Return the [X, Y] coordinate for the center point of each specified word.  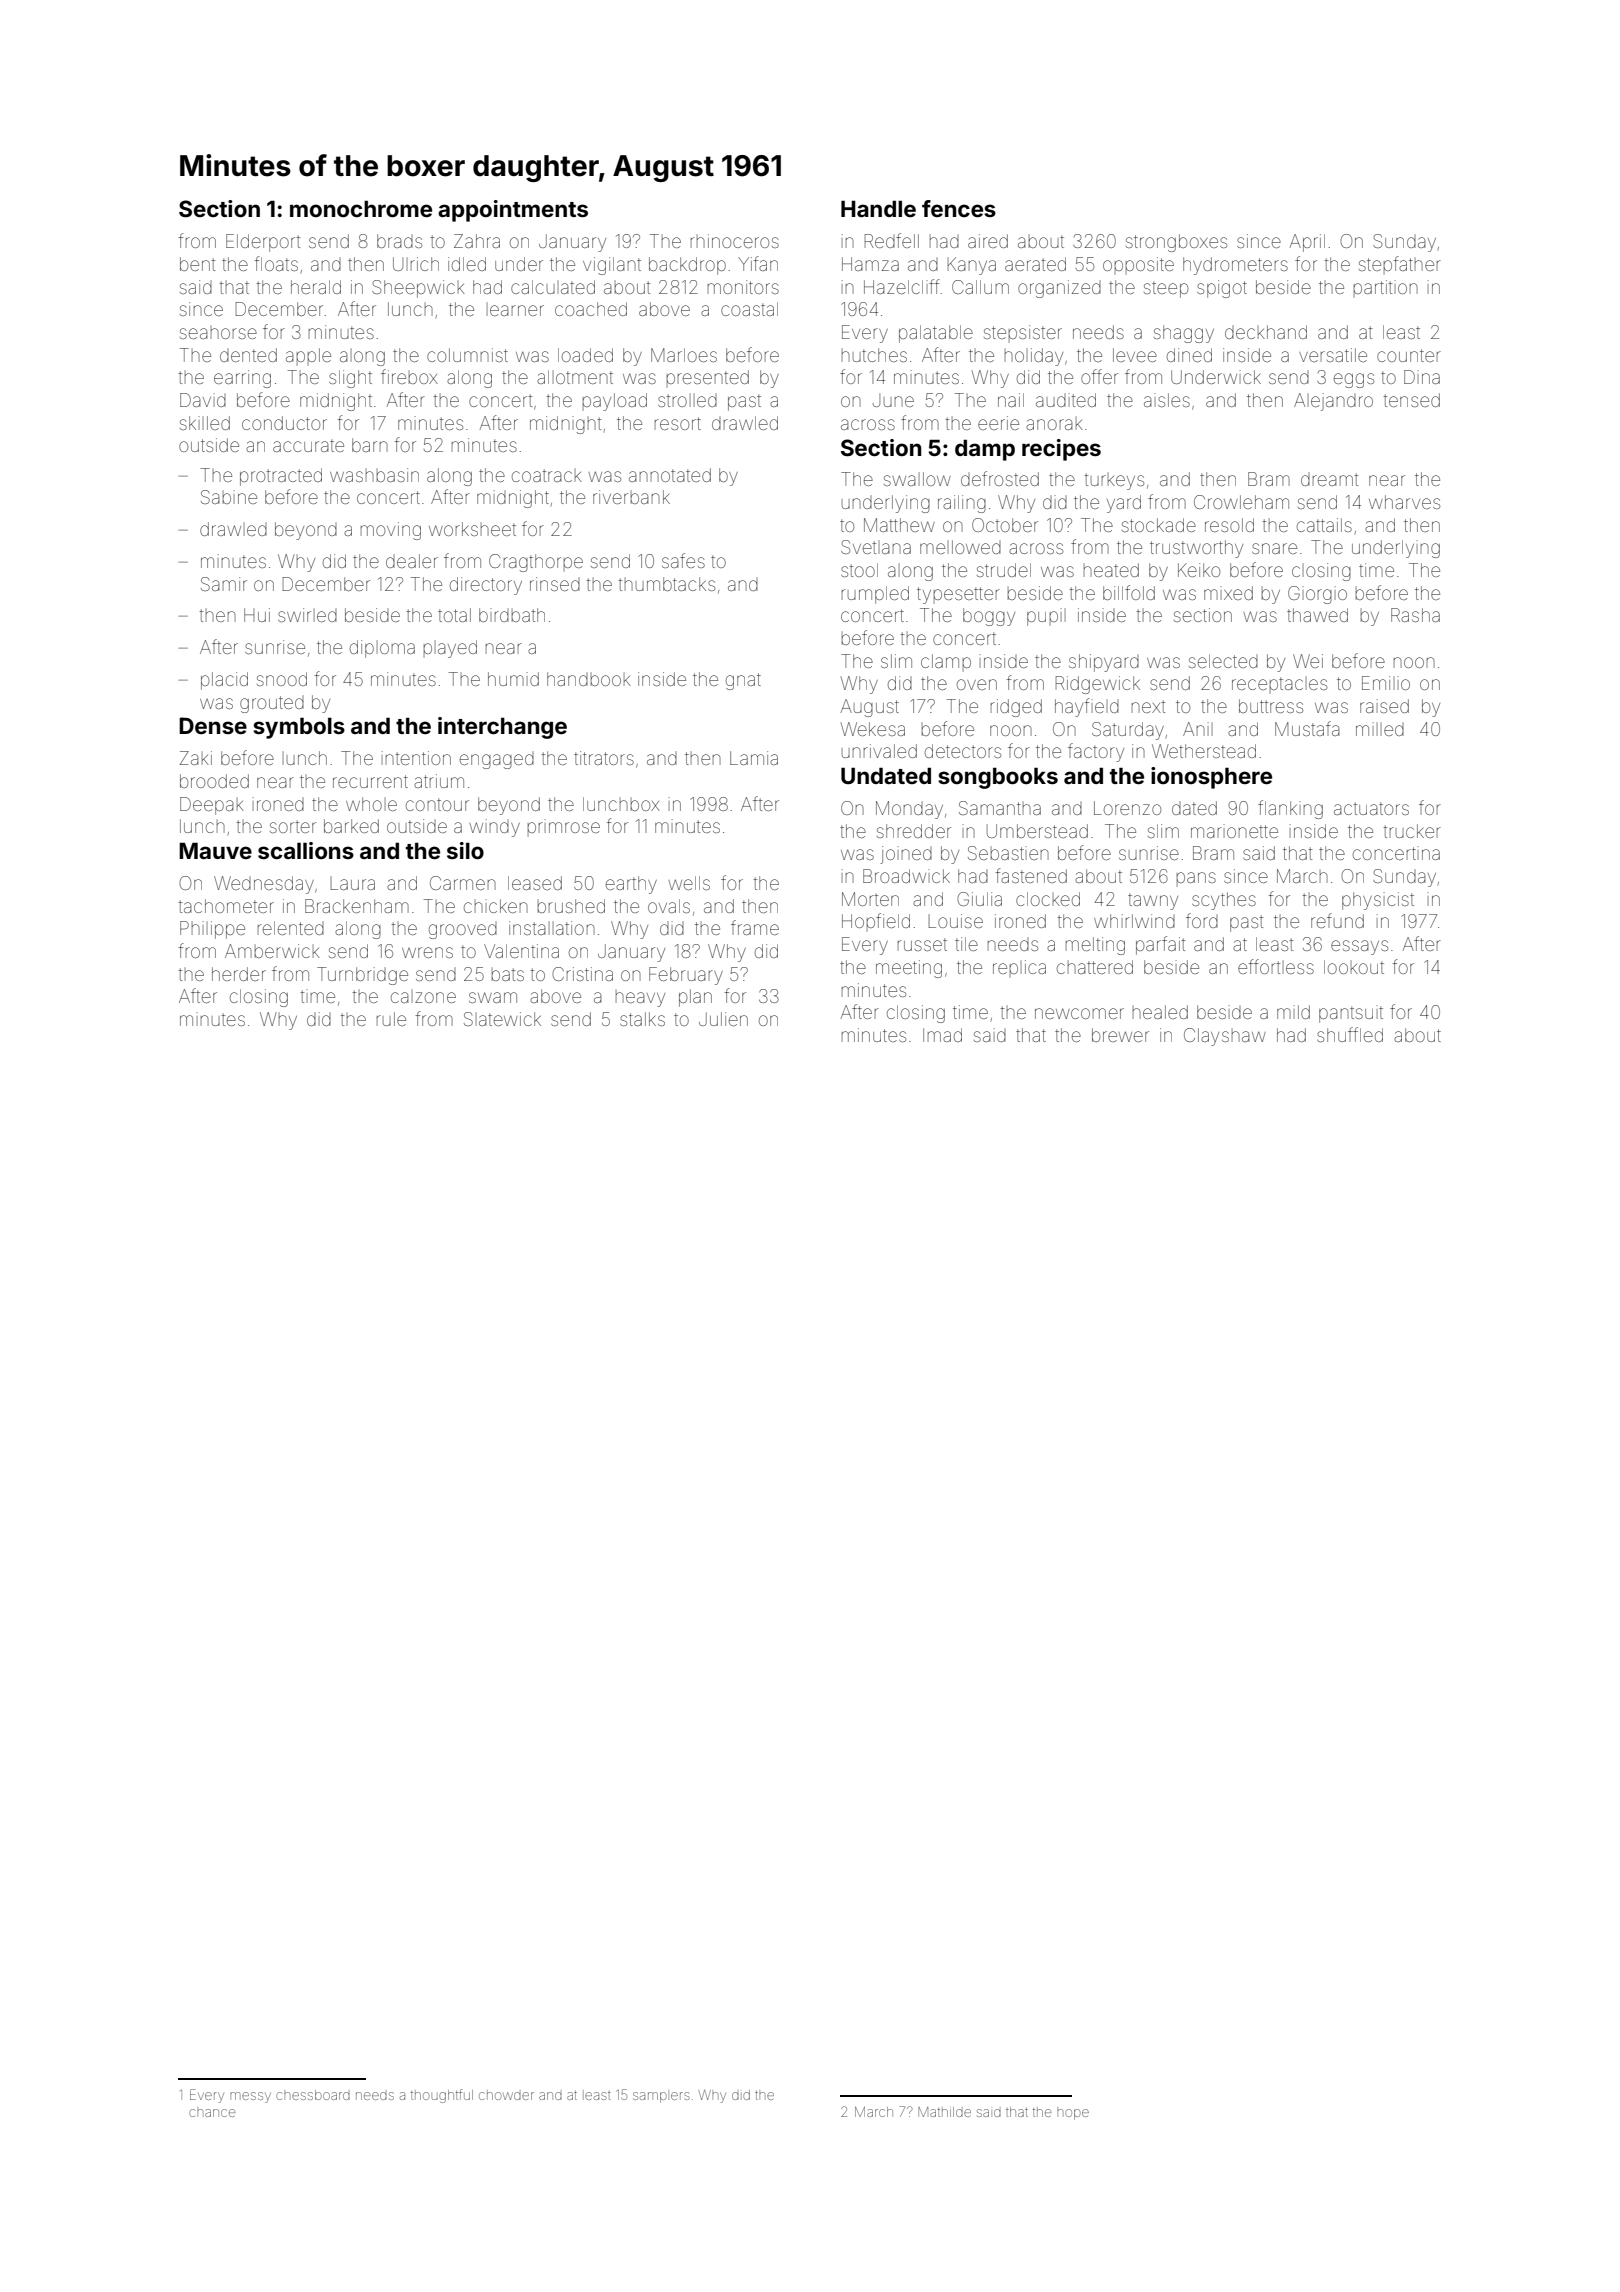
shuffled [1350, 1034]
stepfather [1400, 265]
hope [1073, 2114]
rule [391, 1019]
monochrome [361, 208]
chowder [506, 2095]
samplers [661, 2097]
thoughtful [442, 2096]
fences [959, 208]
